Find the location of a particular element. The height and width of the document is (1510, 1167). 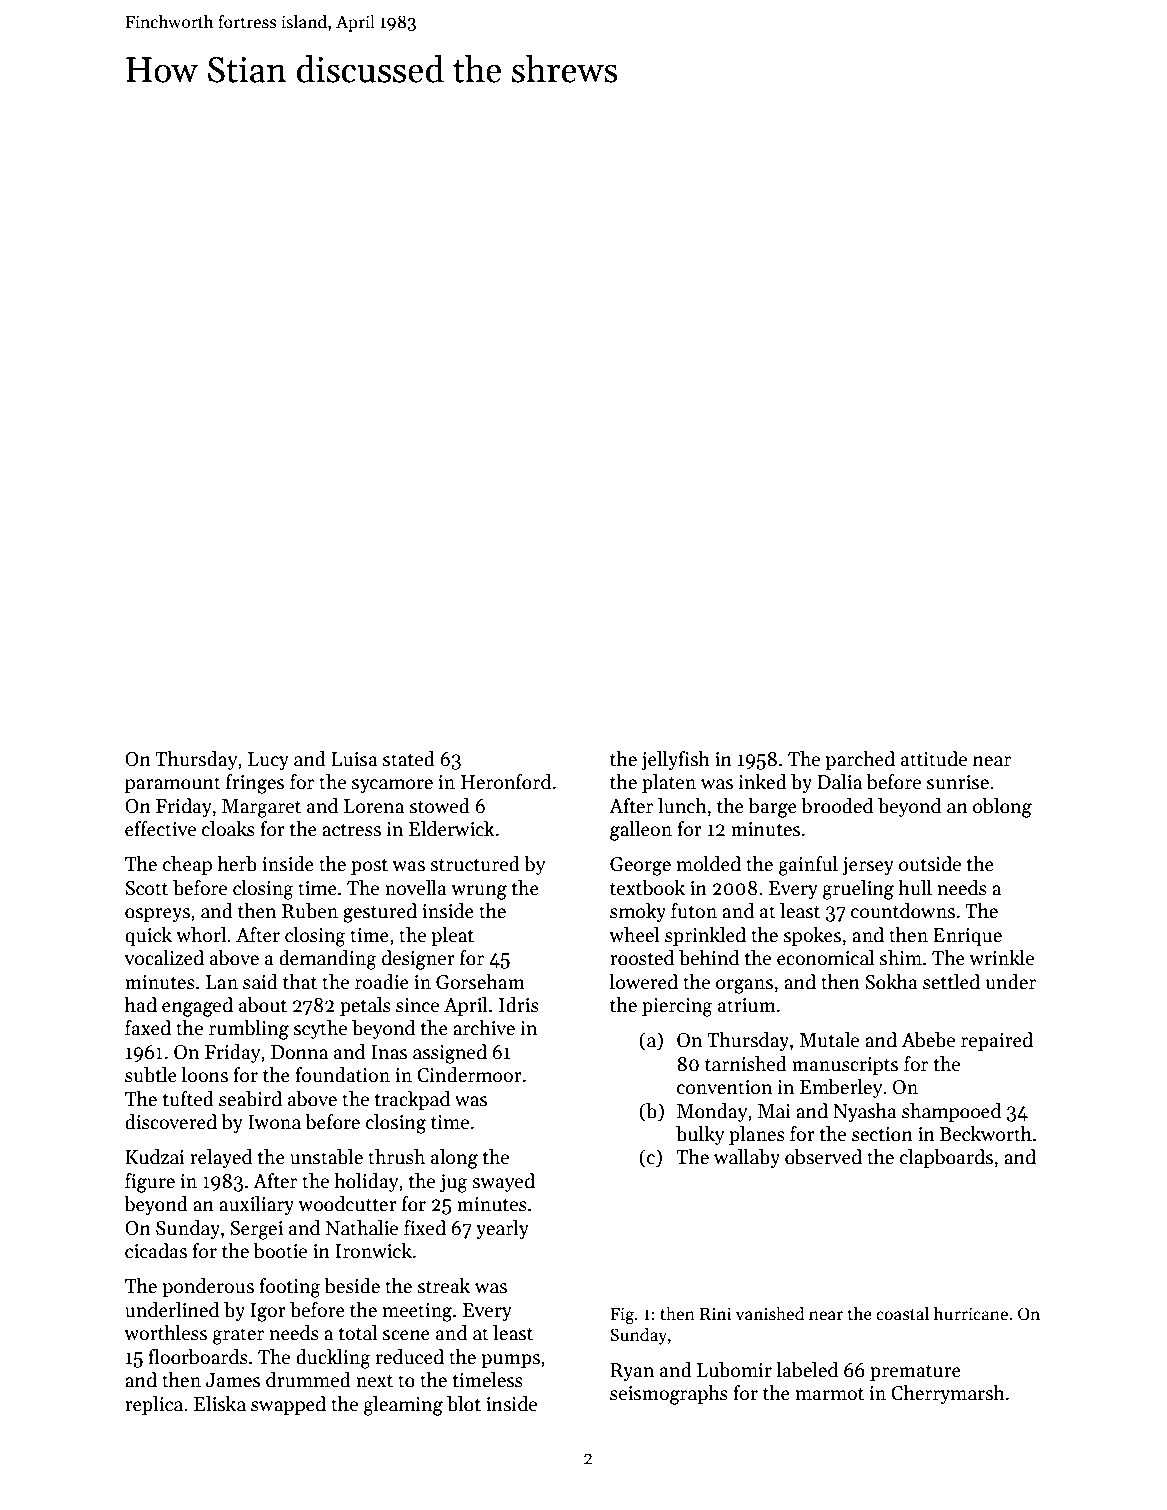

wallaby is located at coordinates (747, 1158).
